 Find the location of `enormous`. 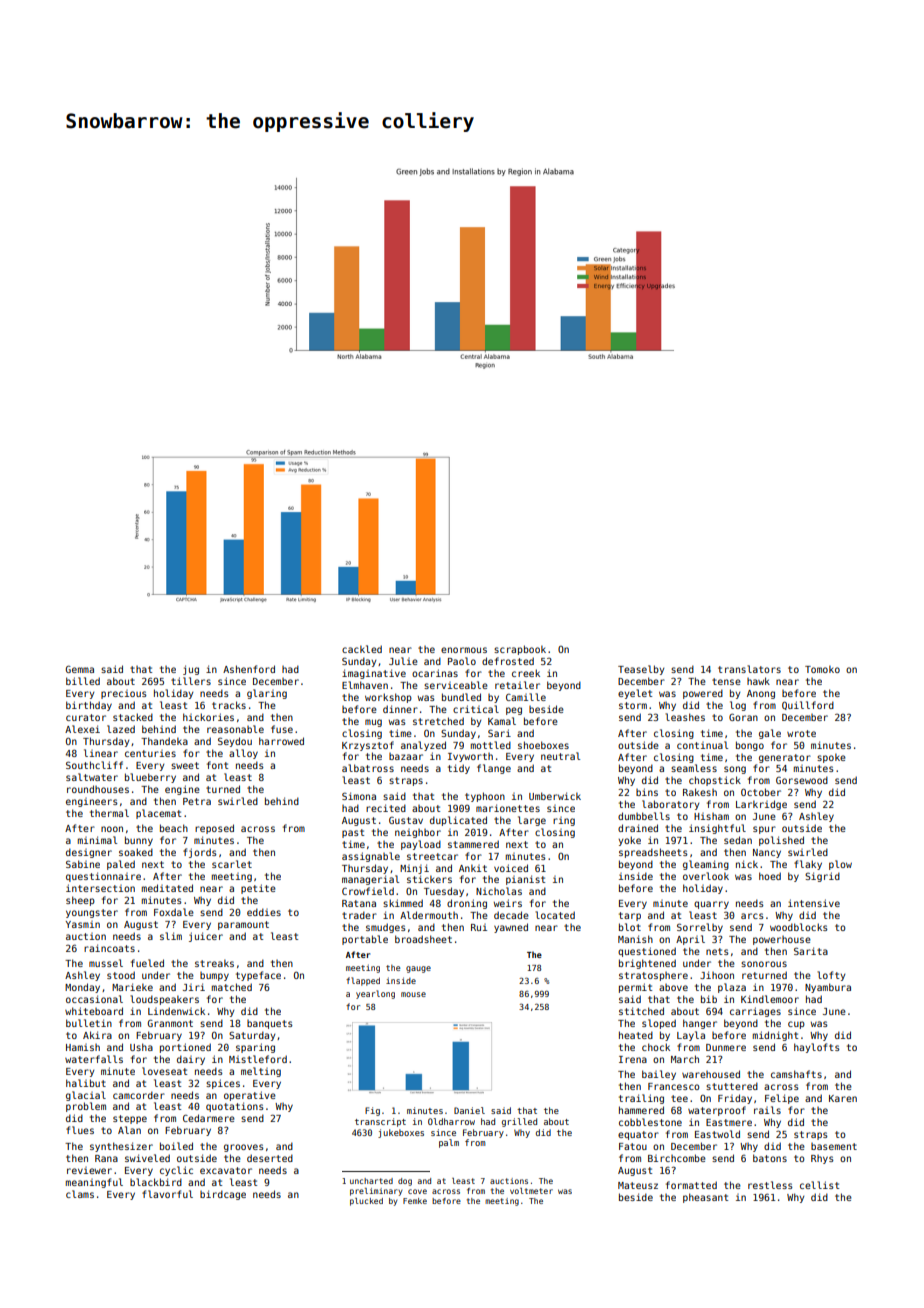

enormous is located at coordinates (464, 650).
